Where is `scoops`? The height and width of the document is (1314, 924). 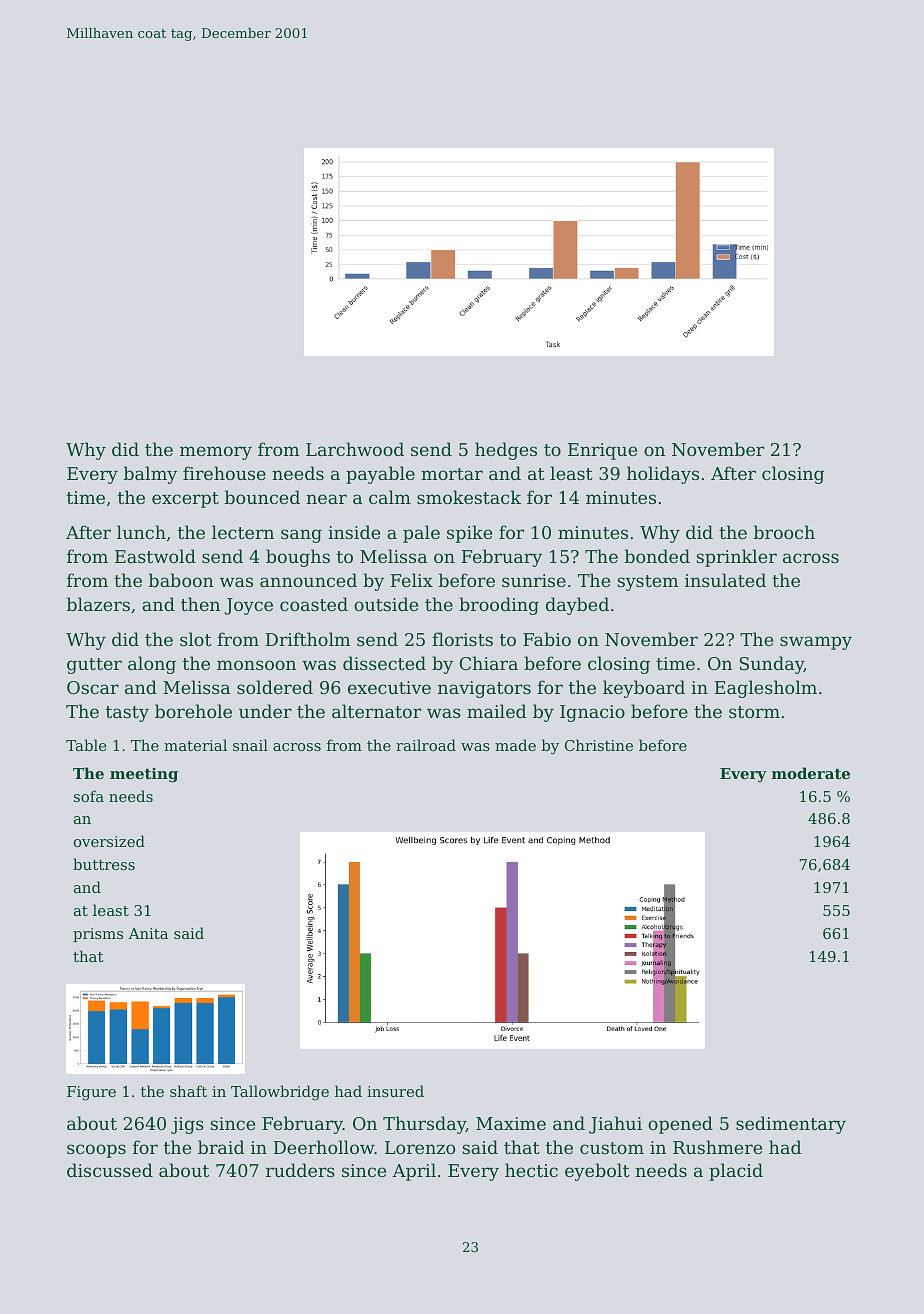
scoops is located at coordinates (96, 1151).
